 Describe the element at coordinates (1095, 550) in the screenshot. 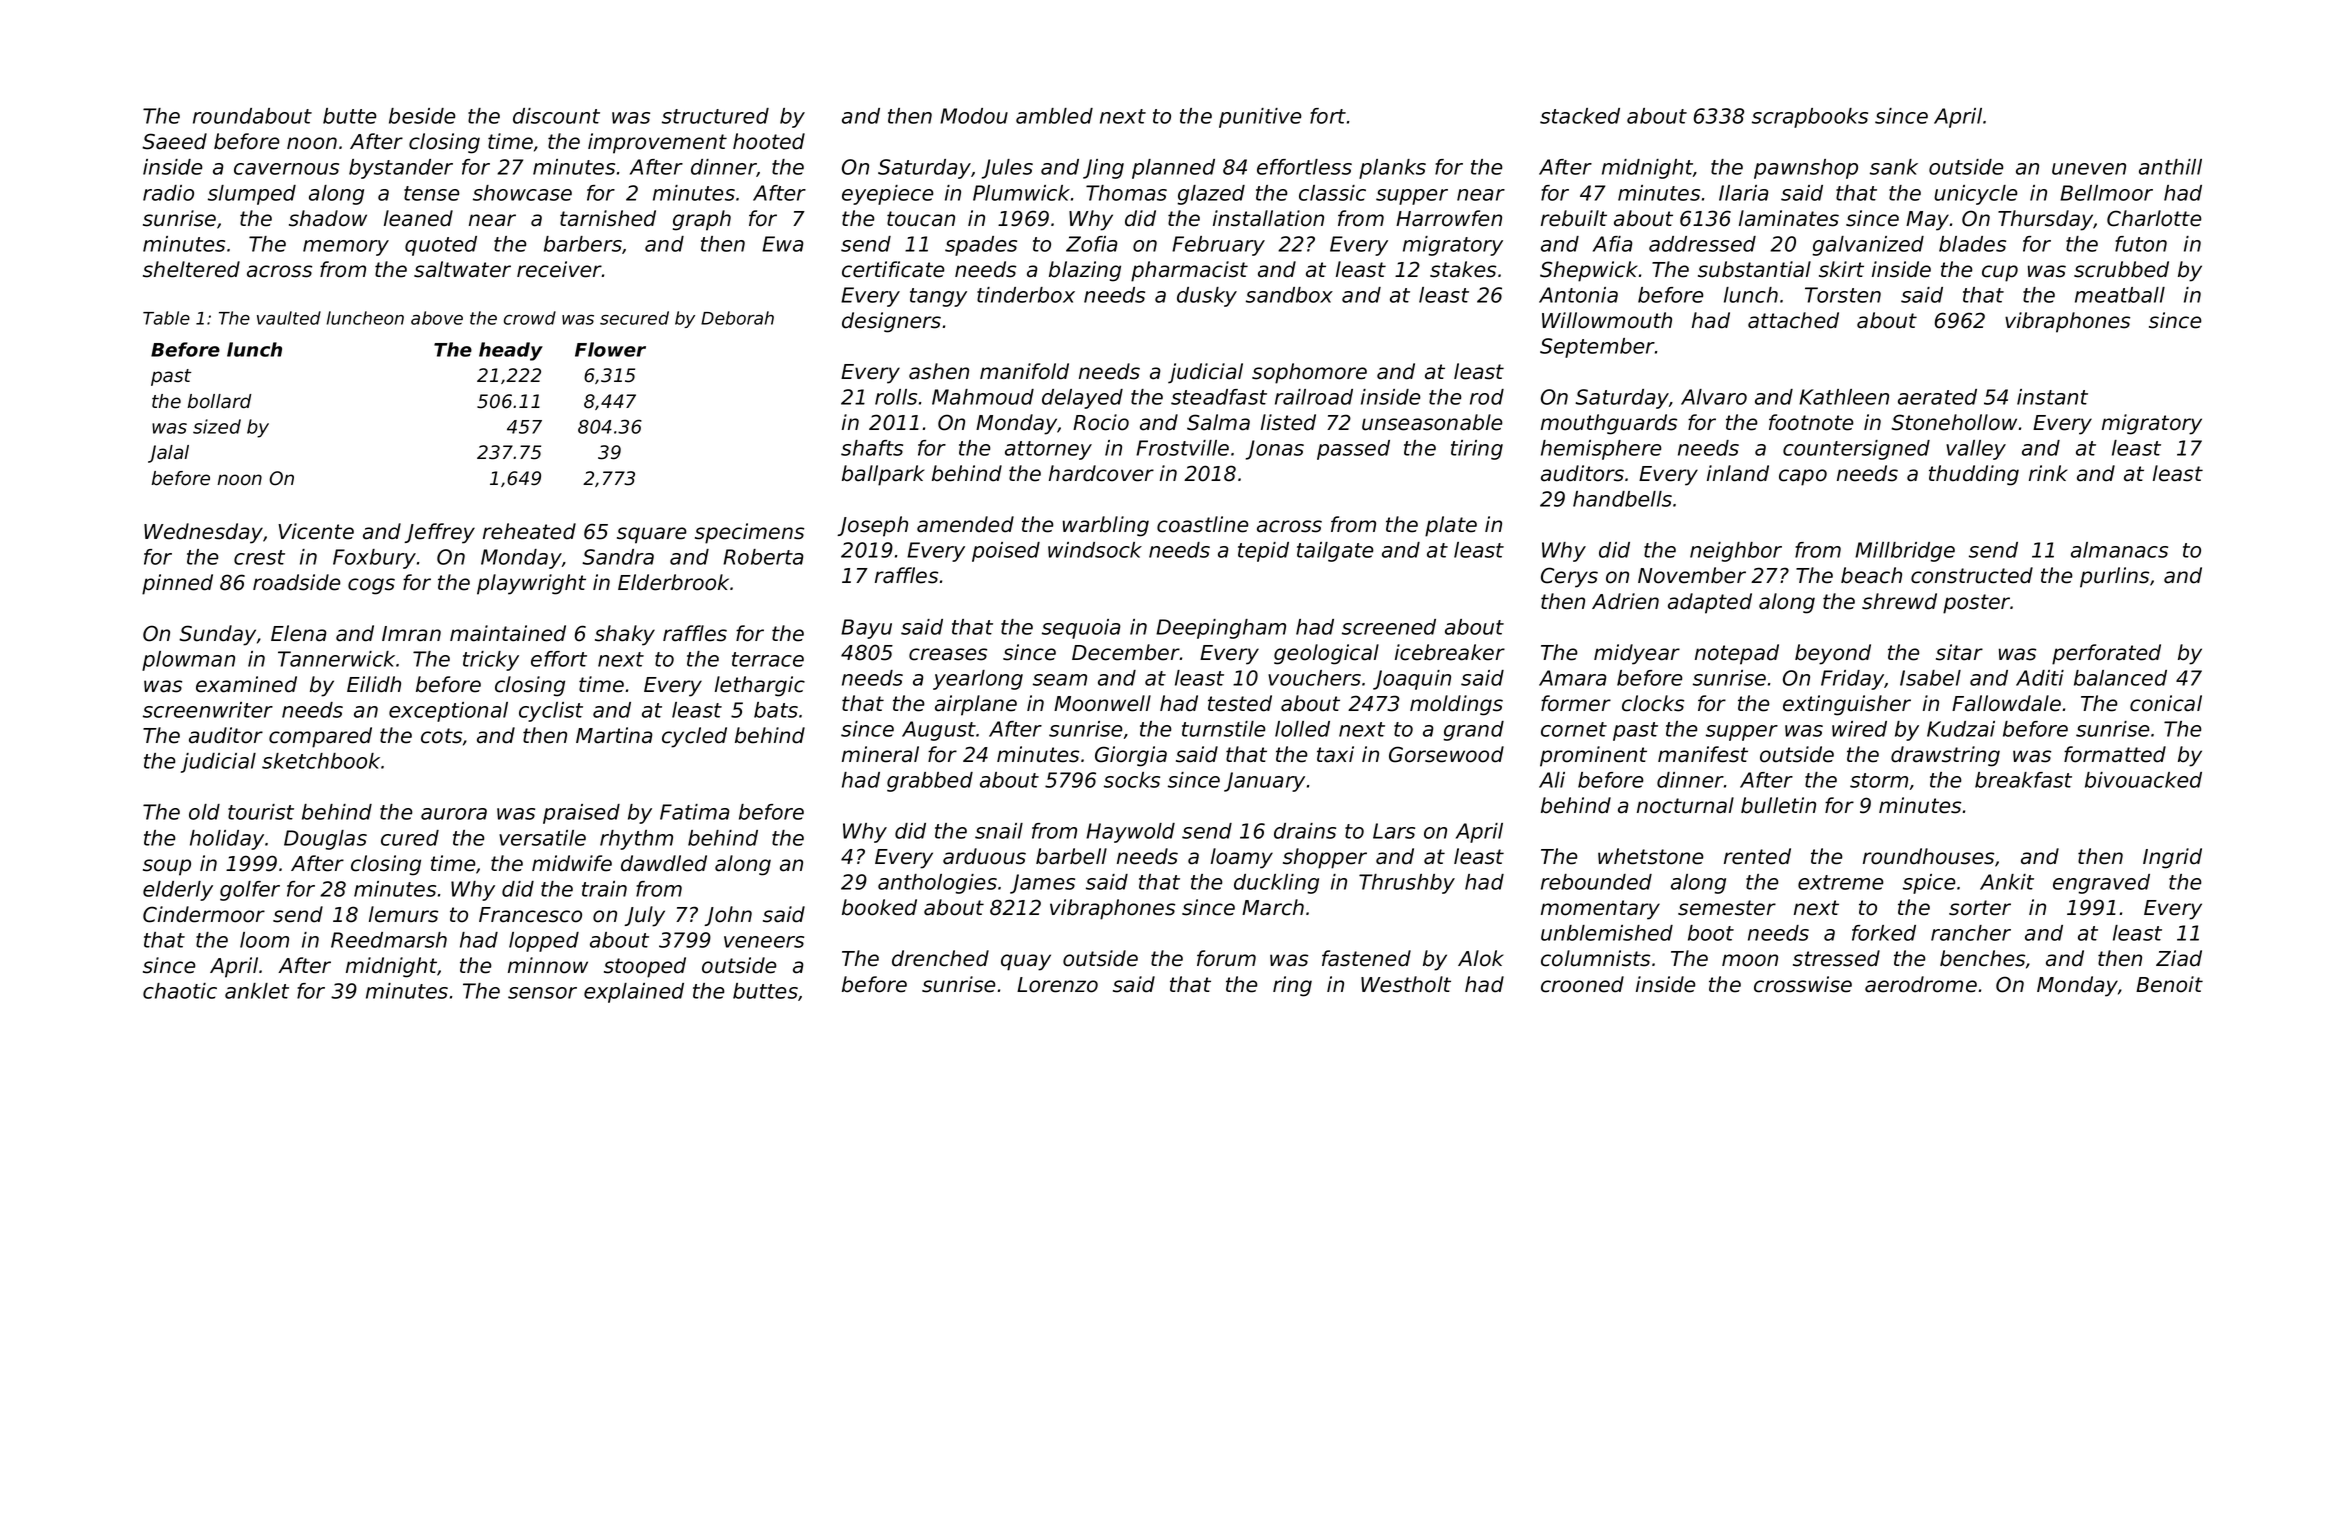

I see `windsock` at that location.
